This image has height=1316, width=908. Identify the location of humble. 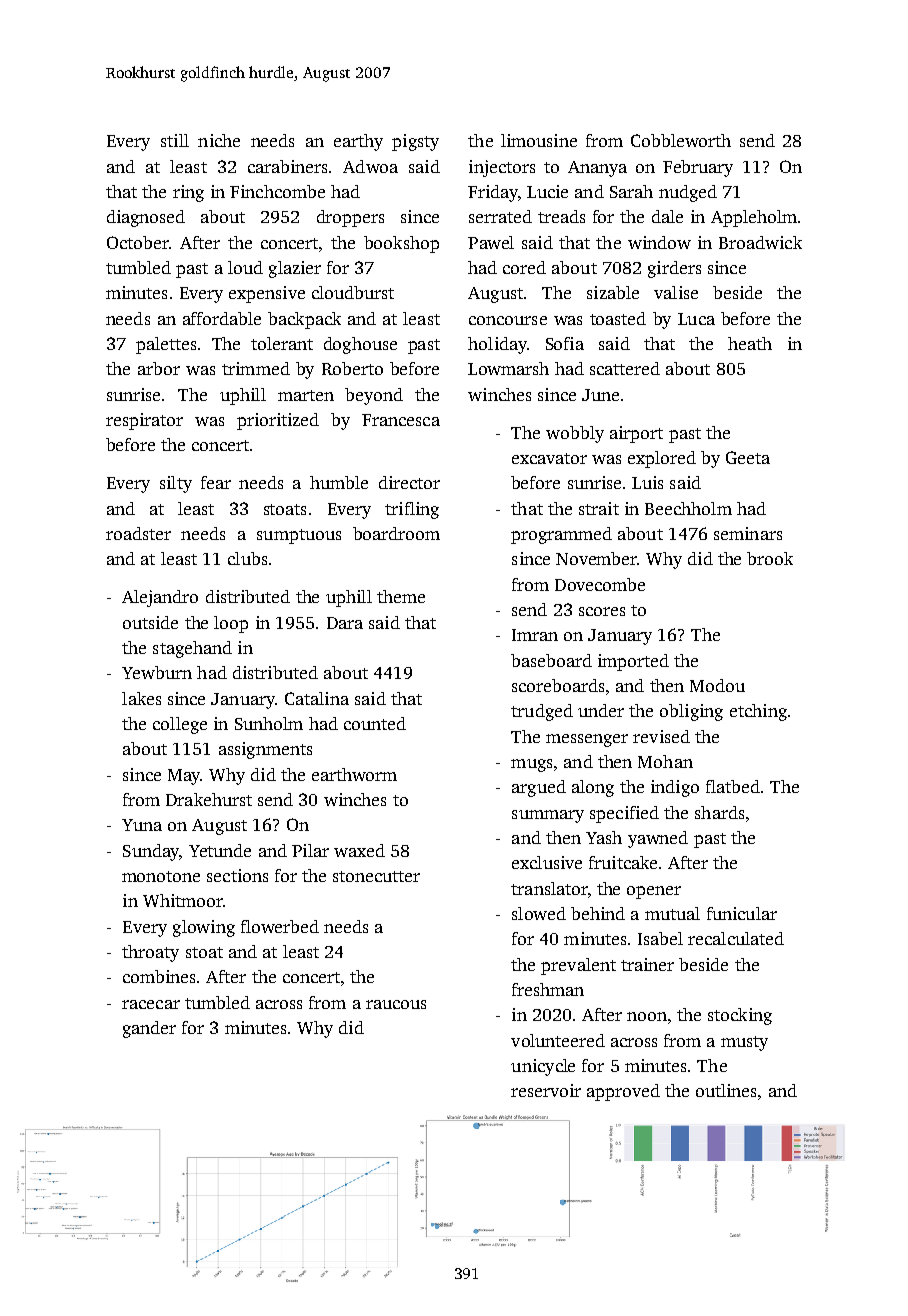
(339, 482).
